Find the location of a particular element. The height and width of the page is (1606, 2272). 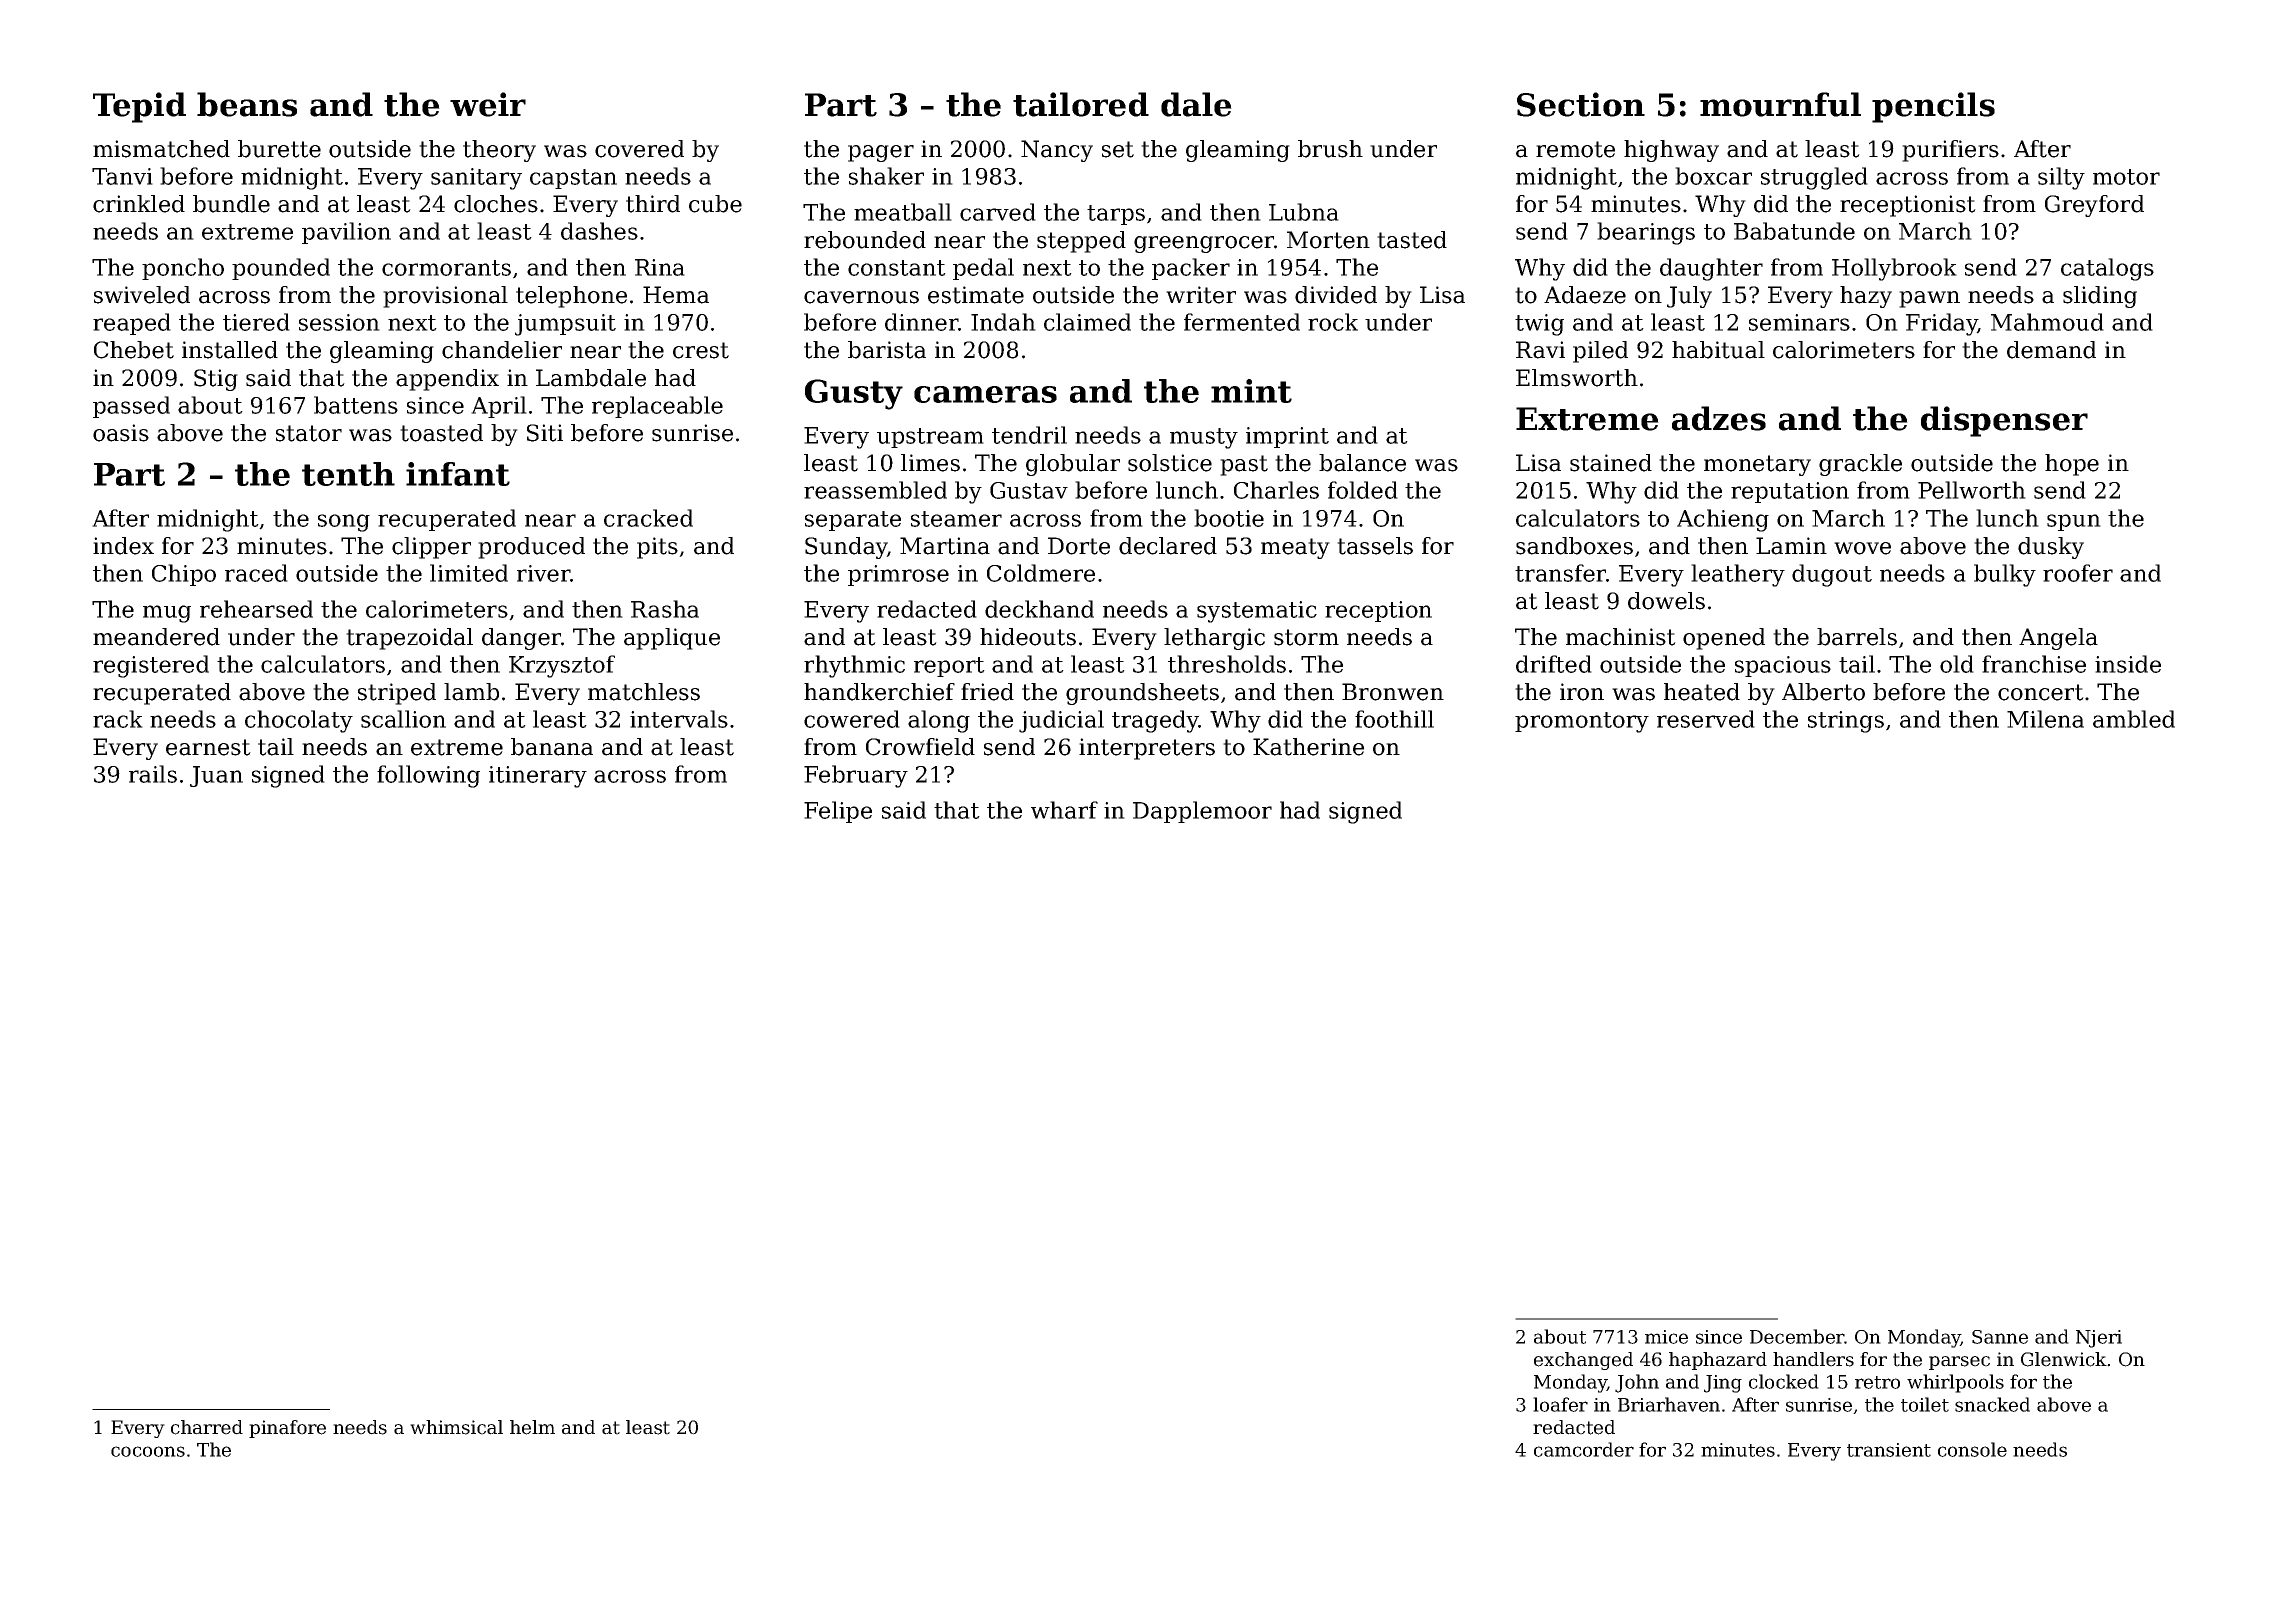

pinafore is located at coordinates (287, 1429).
